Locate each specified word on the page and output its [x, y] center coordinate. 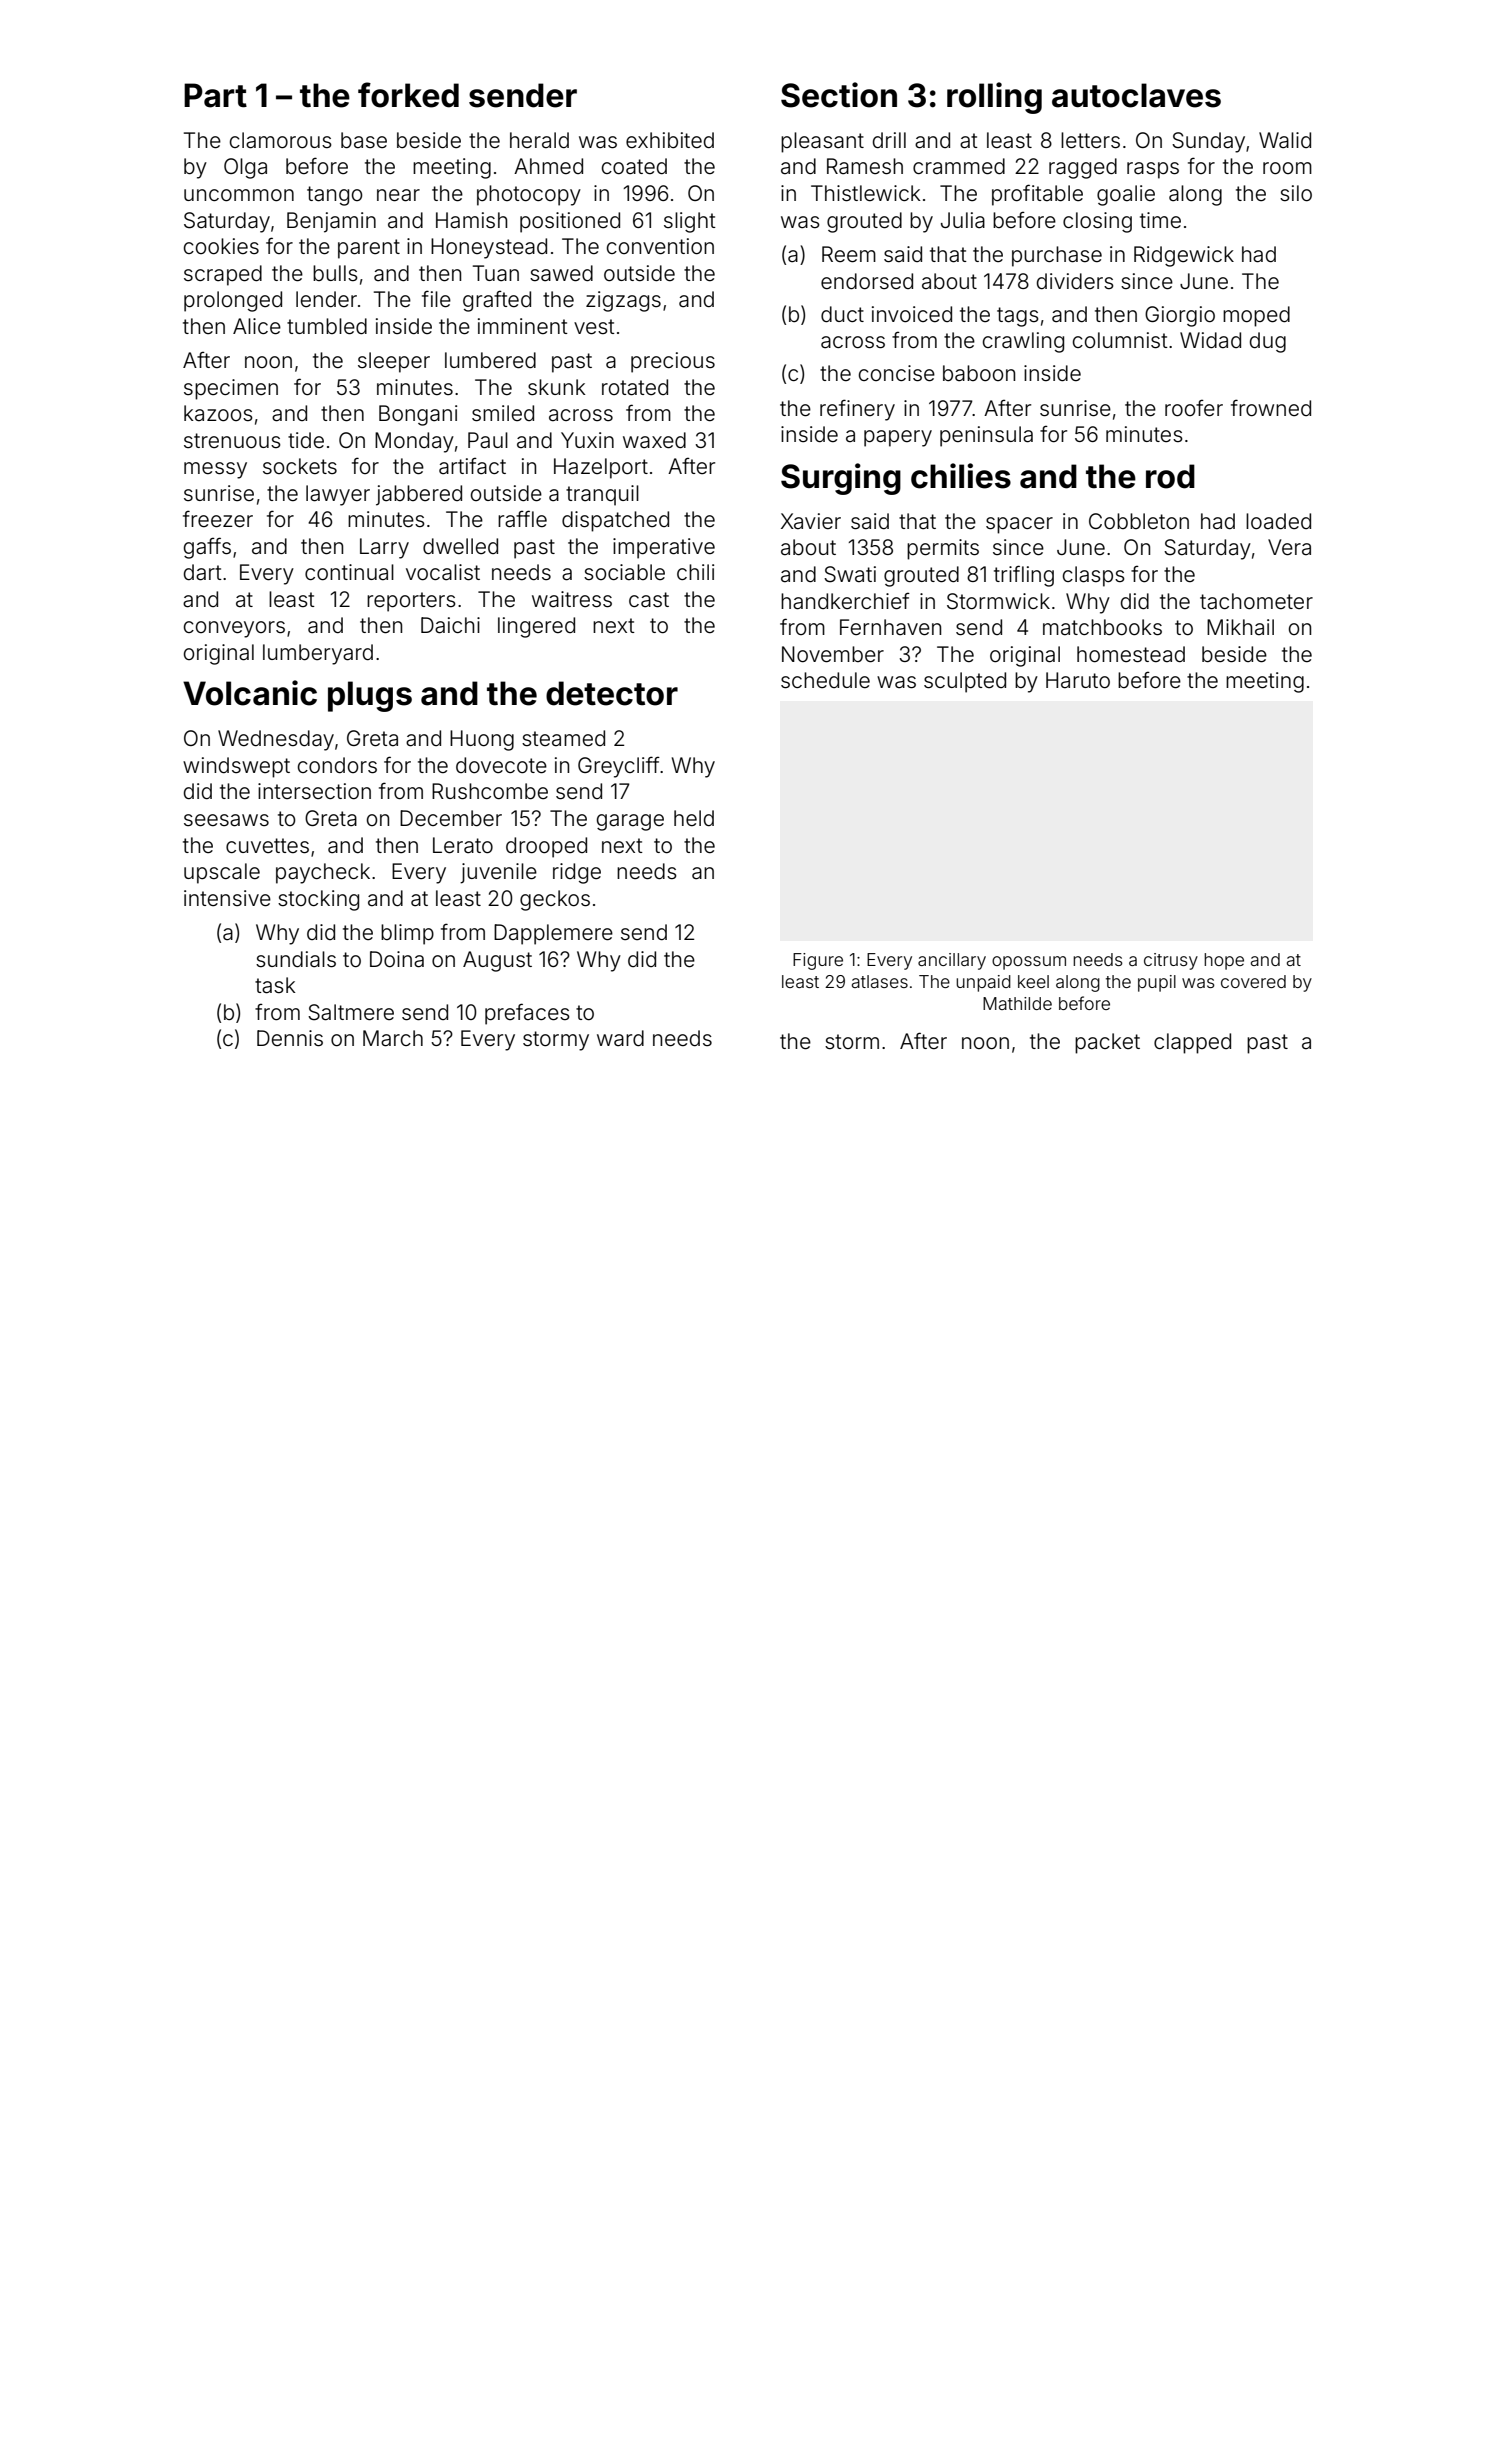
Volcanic [250, 693]
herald [539, 140]
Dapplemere [553, 934]
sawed [561, 273]
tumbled [327, 326]
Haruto [1078, 680]
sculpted [965, 682]
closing [1097, 222]
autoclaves [1136, 95]
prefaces [527, 1014]
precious [673, 362]
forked [408, 95]
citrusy [1171, 961]
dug [1268, 342]
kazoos [218, 413]
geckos [555, 900]
